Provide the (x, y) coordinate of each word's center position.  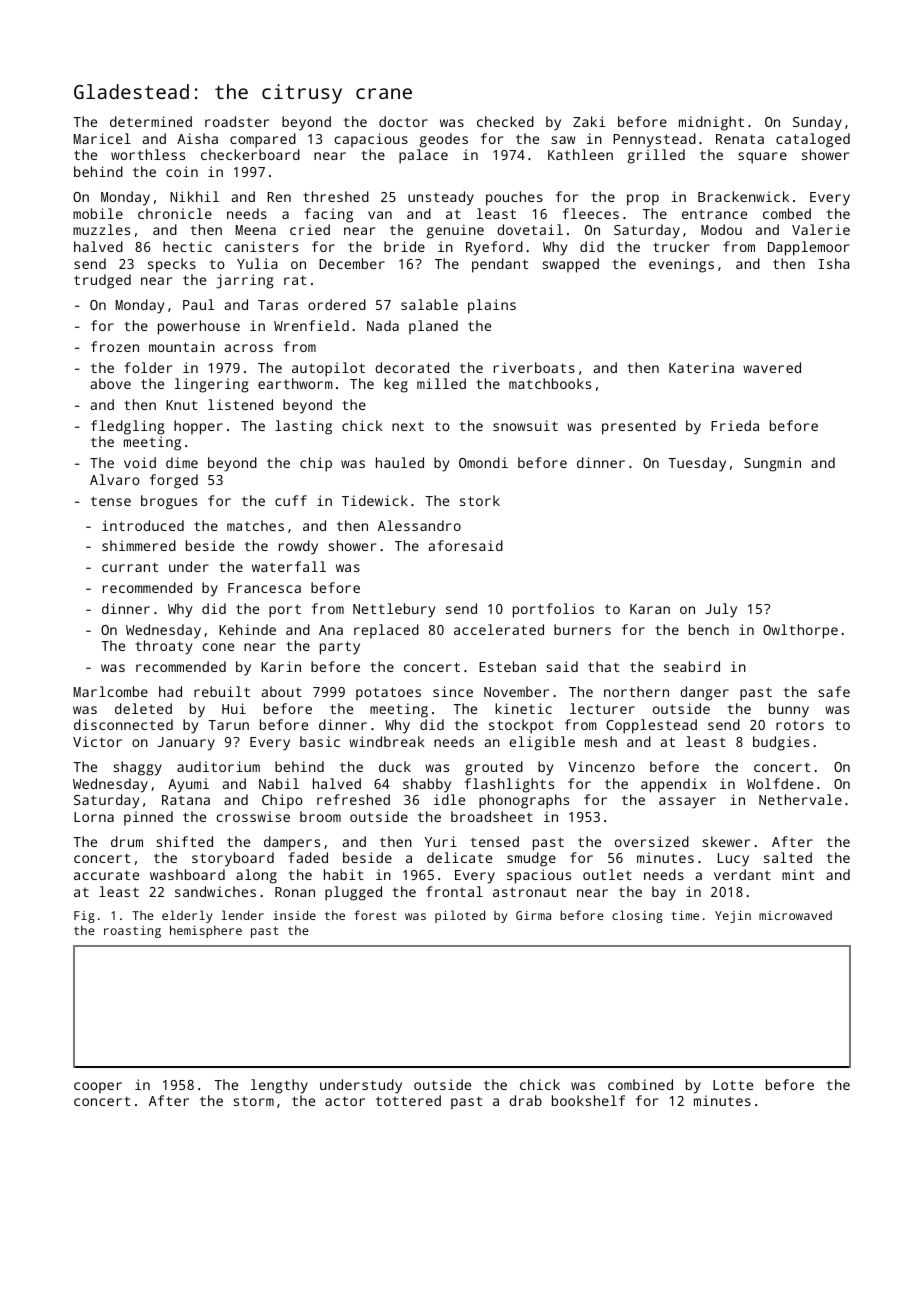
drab (525, 1100)
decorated (412, 367)
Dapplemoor (808, 248)
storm (253, 1101)
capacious (371, 140)
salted (788, 857)
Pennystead (654, 140)
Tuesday (697, 464)
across (249, 348)
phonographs (524, 801)
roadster (237, 121)
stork (480, 500)
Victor (97, 741)
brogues (169, 502)
